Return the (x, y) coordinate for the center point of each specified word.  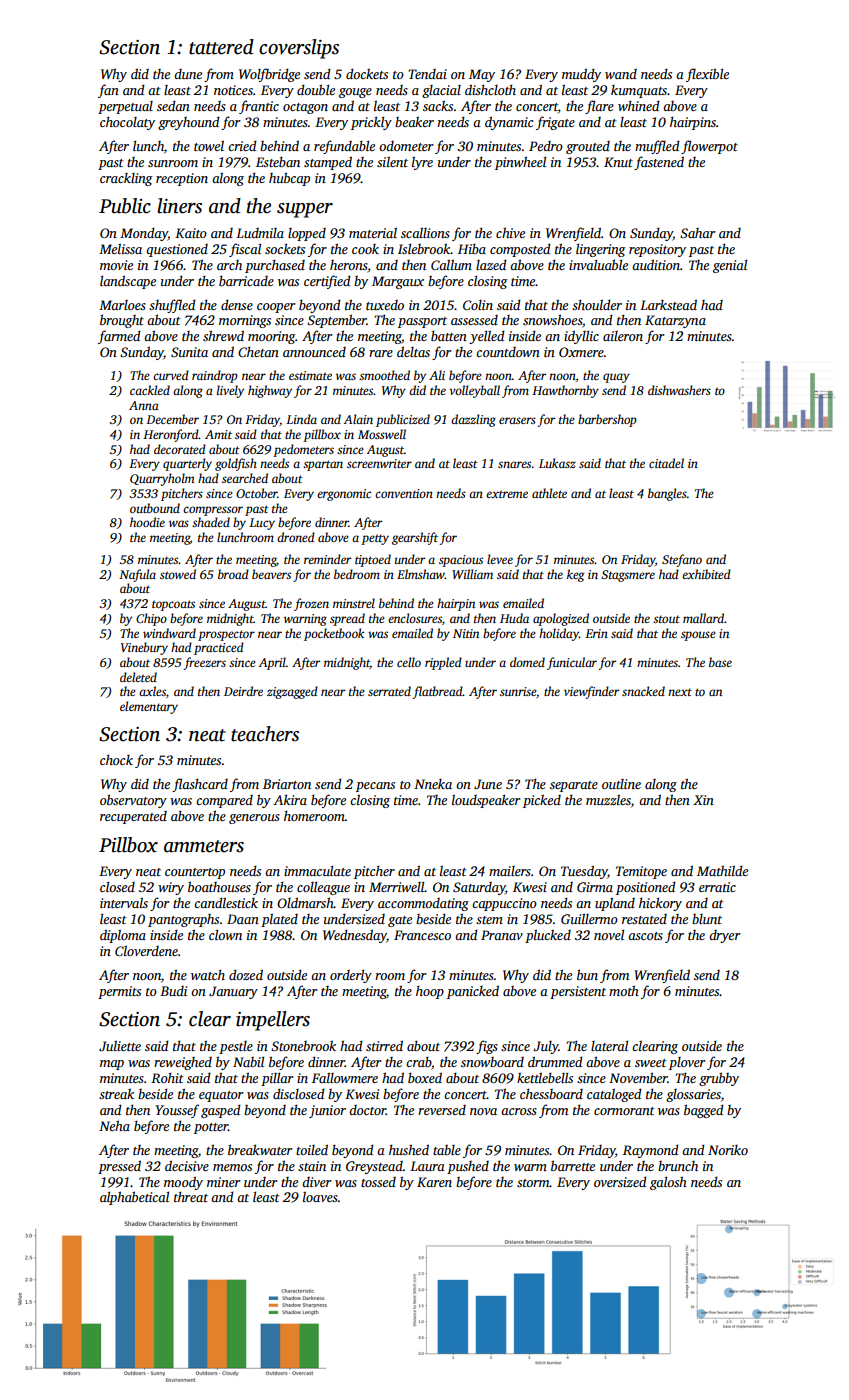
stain (312, 1166)
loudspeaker (486, 801)
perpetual (125, 107)
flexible (707, 75)
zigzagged (292, 692)
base (720, 662)
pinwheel (520, 163)
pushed (468, 1167)
